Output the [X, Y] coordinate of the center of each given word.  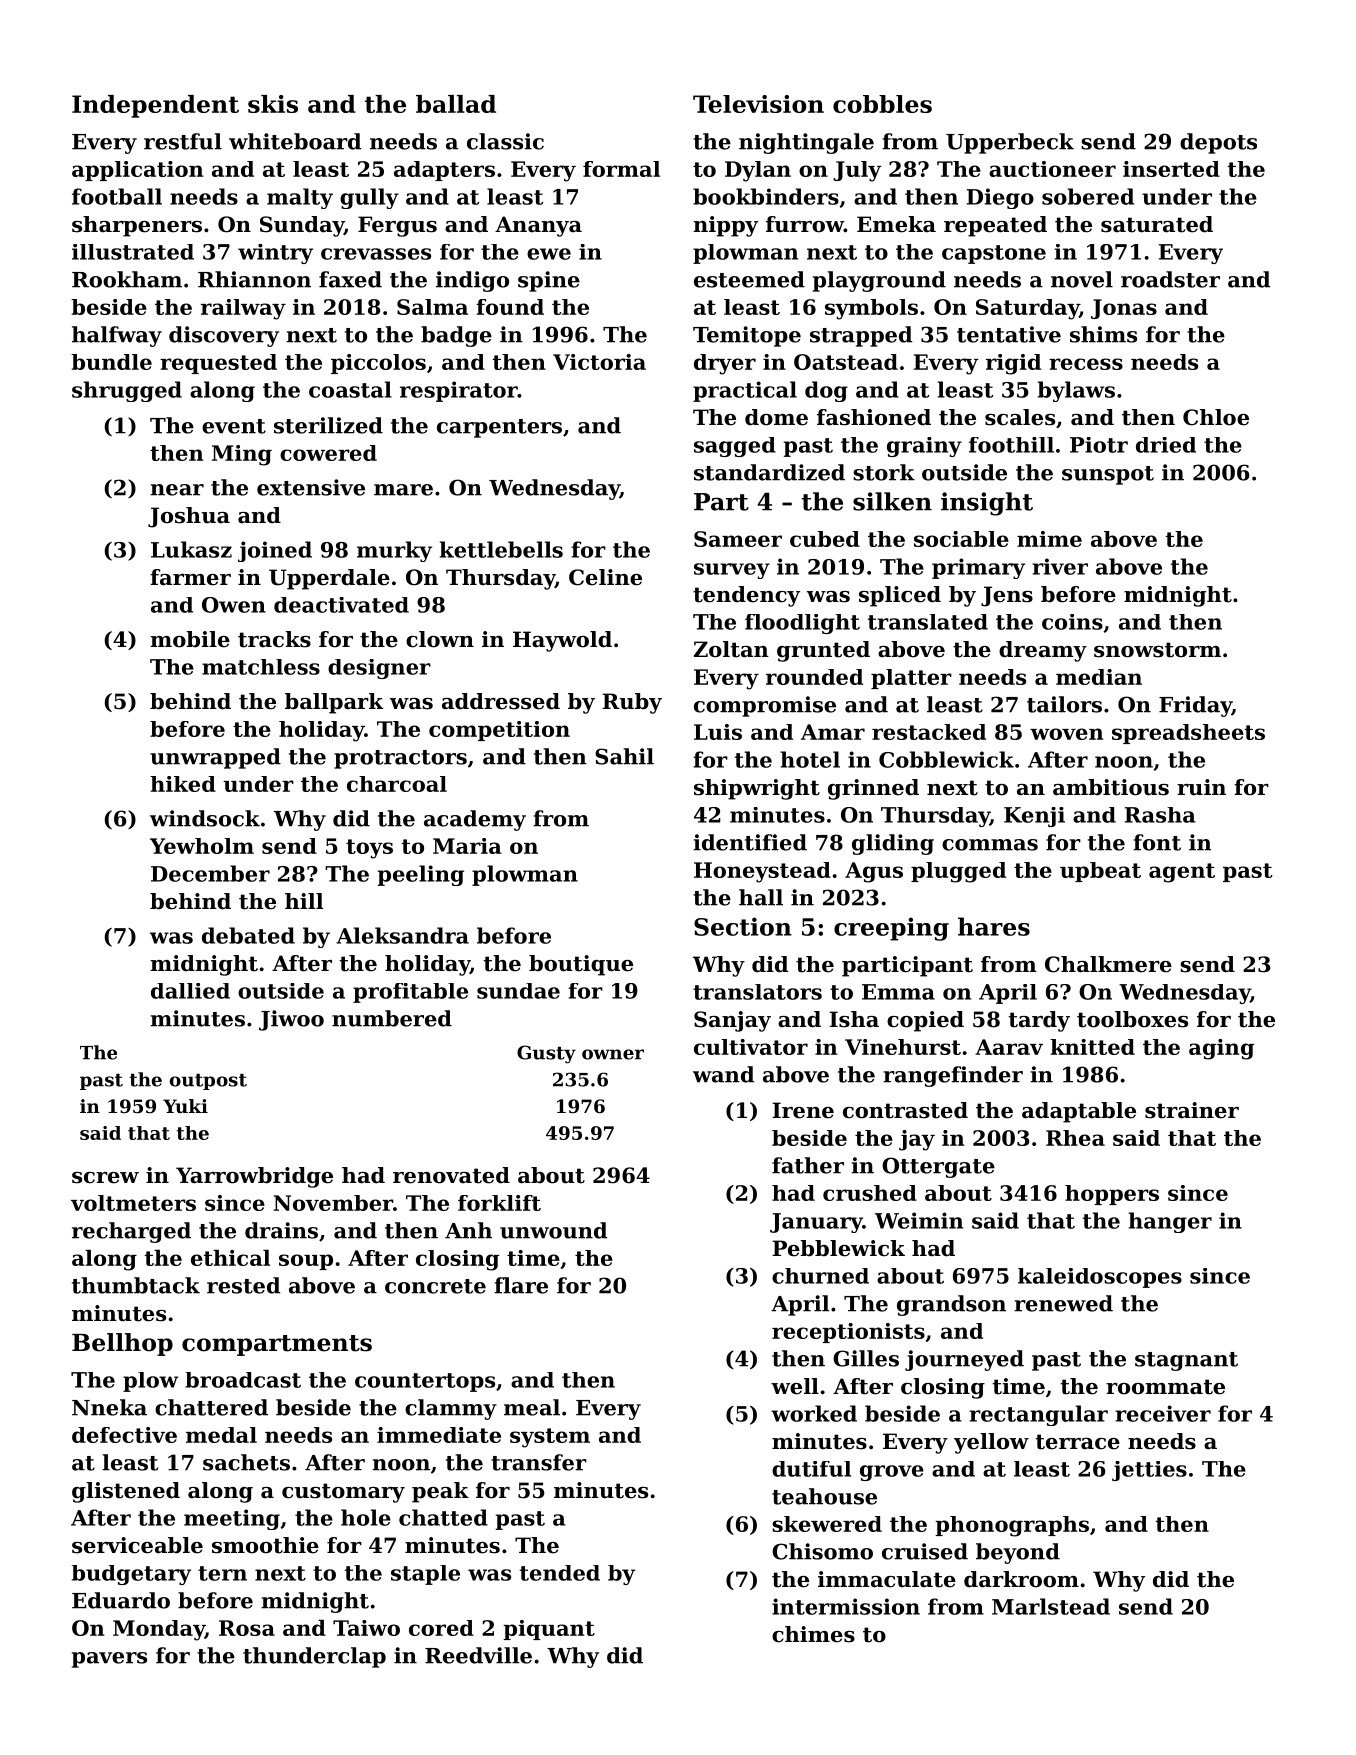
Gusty [546, 1054]
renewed [1063, 1303]
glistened [126, 1492]
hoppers [1112, 1195]
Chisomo [822, 1551]
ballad [456, 104]
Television [758, 104]
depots [1218, 143]
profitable [410, 993]
